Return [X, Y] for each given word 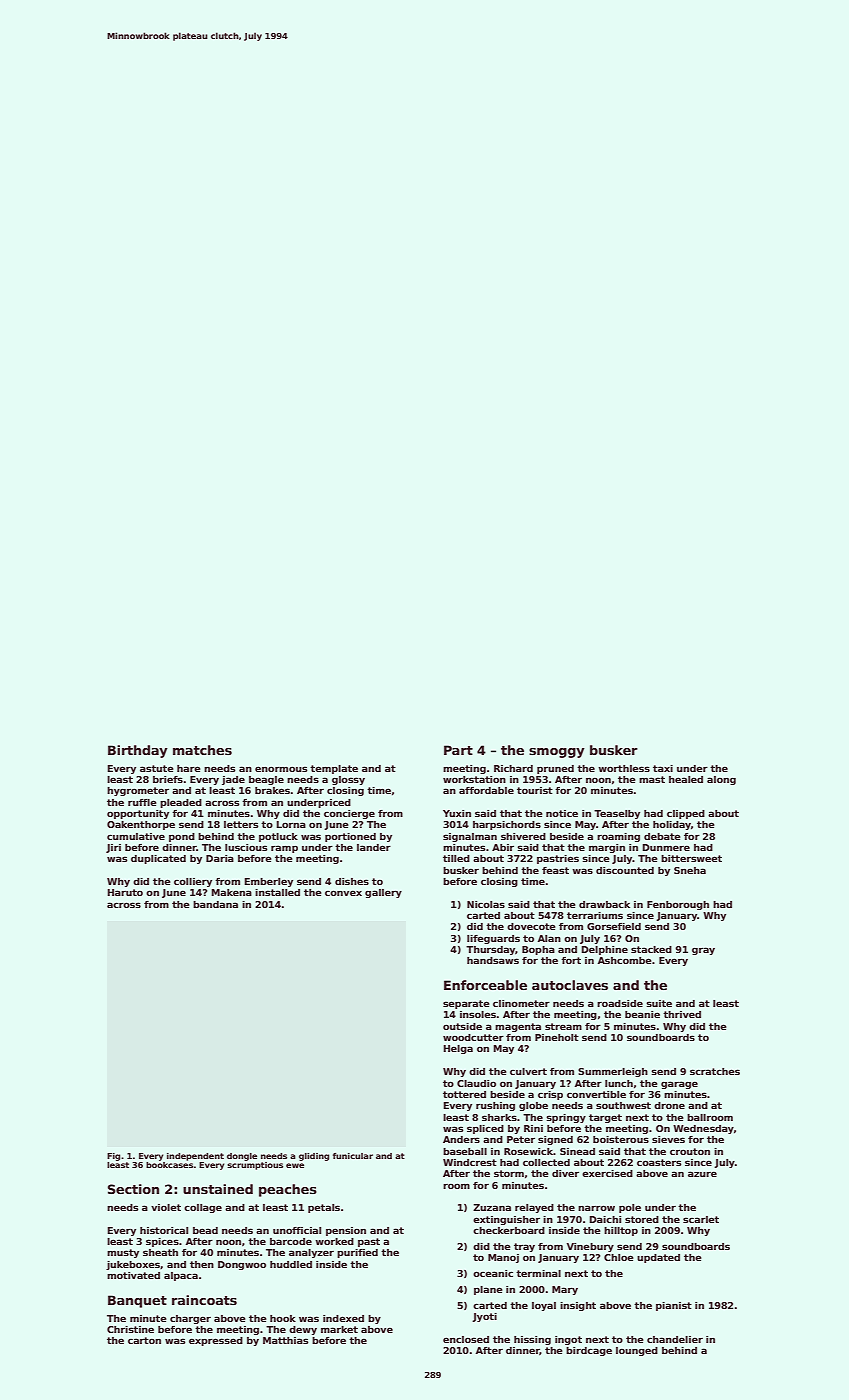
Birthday [138, 751]
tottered [464, 1094]
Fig [113, 1157]
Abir [503, 847]
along [721, 780]
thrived [682, 1014]
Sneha [690, 870]
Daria [220, 858]
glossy [348, 780]
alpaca [181, 1276]
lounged [637, 1351]
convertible [596, 1094]
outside [462, 1026]
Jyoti [484, 1317]
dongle [242, 1157]
